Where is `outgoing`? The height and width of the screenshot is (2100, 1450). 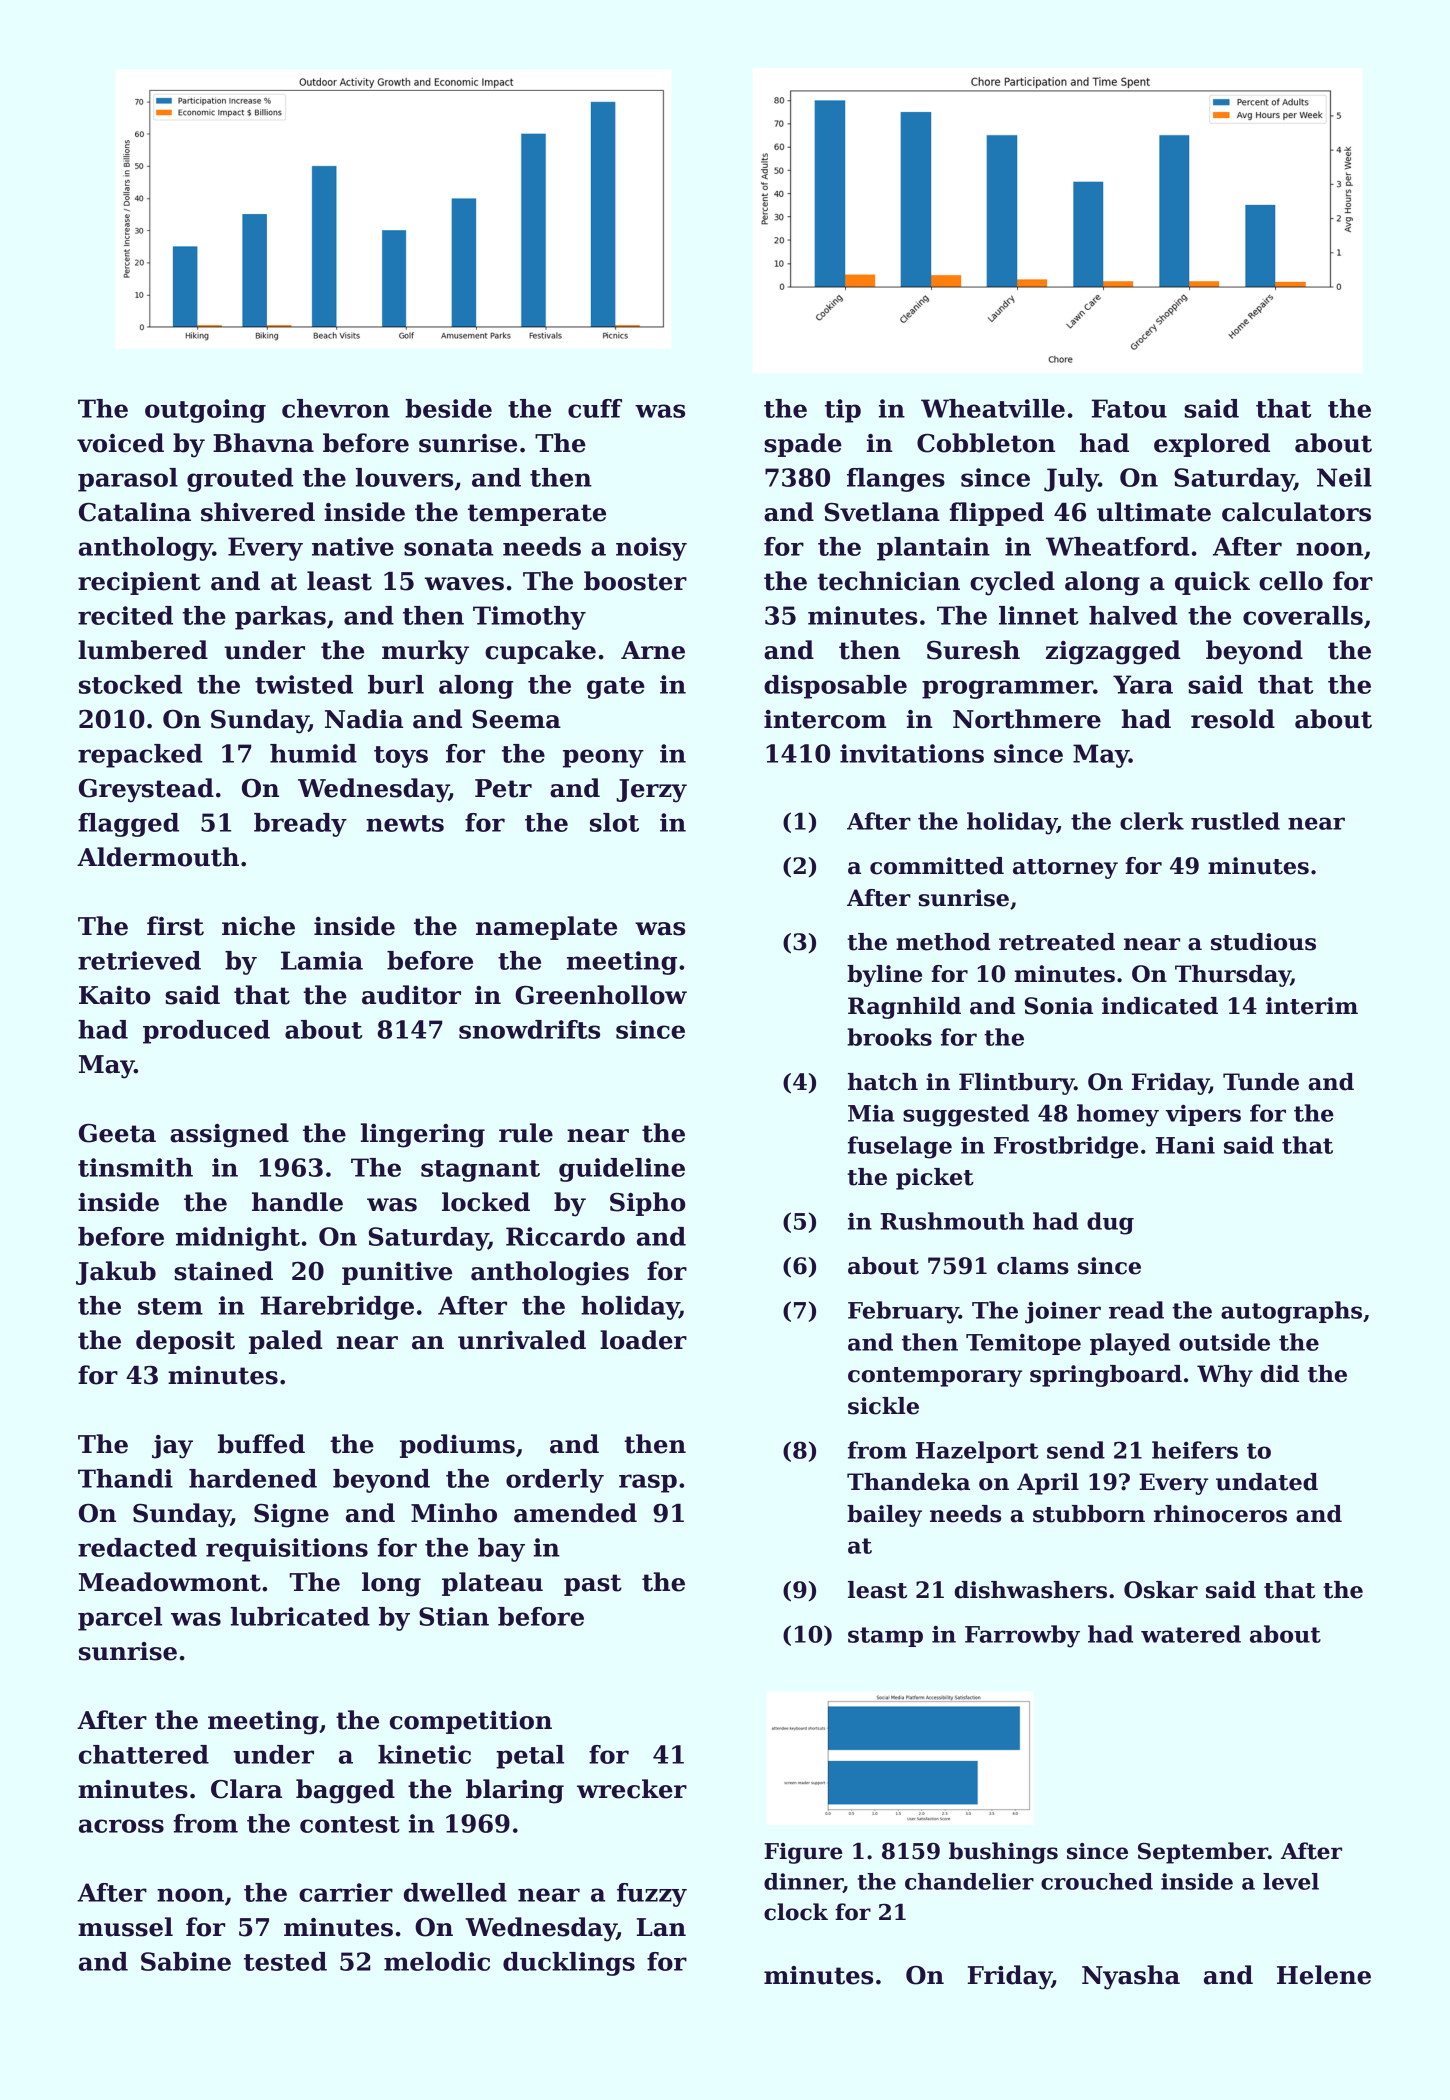 outgoing is located at coordinates (205, 411).
